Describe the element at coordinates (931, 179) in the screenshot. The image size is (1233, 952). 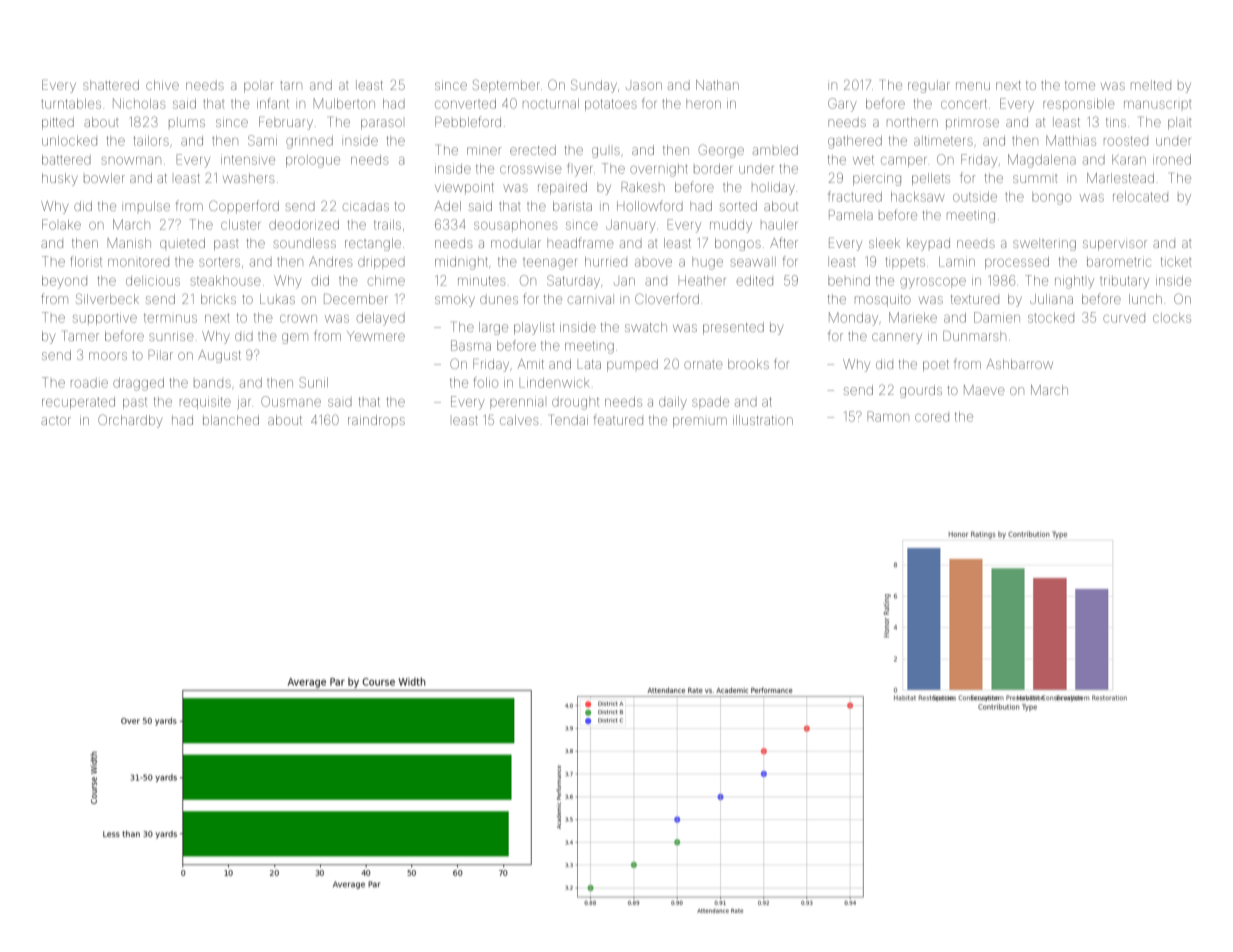
I see `pellets` at that location.
